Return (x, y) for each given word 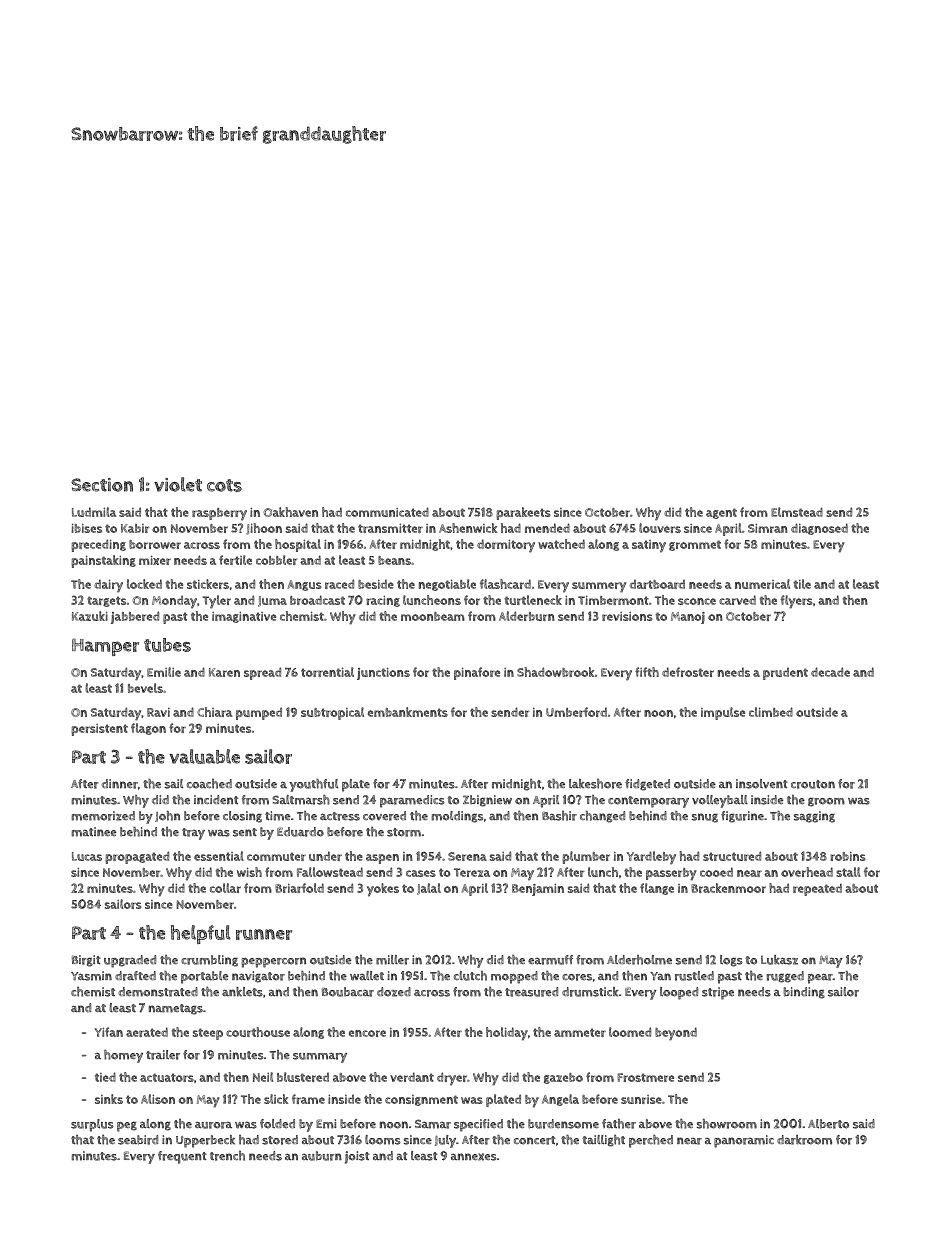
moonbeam (433, 616)
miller (392, 960)
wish (249, 872)
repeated (817, 889)
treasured (531, 992)
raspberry (219, 514)
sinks (109, 1099)
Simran (768, 528)
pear (820, 978)
